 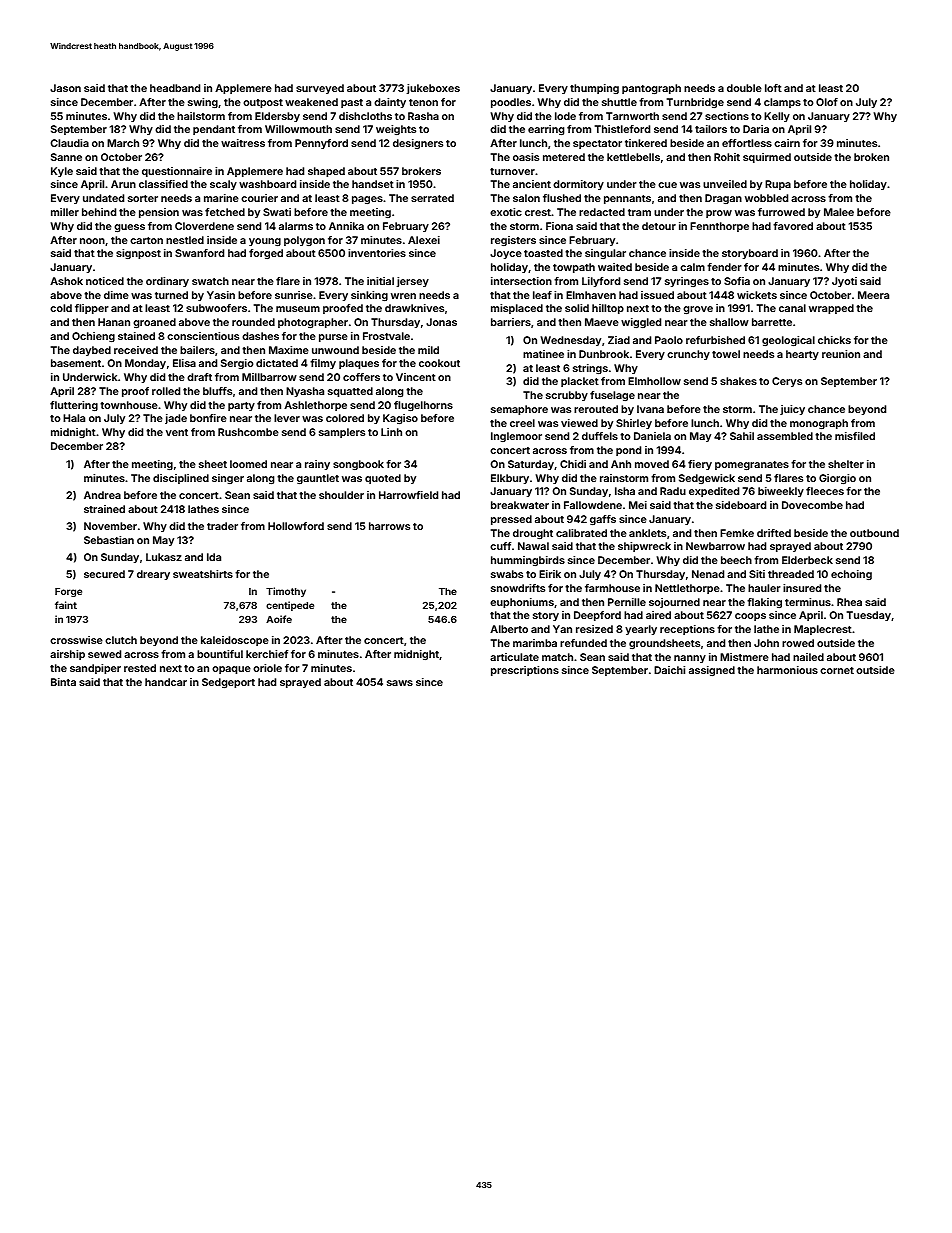 I want to click on surveyed, so click(x=320, y=89).
